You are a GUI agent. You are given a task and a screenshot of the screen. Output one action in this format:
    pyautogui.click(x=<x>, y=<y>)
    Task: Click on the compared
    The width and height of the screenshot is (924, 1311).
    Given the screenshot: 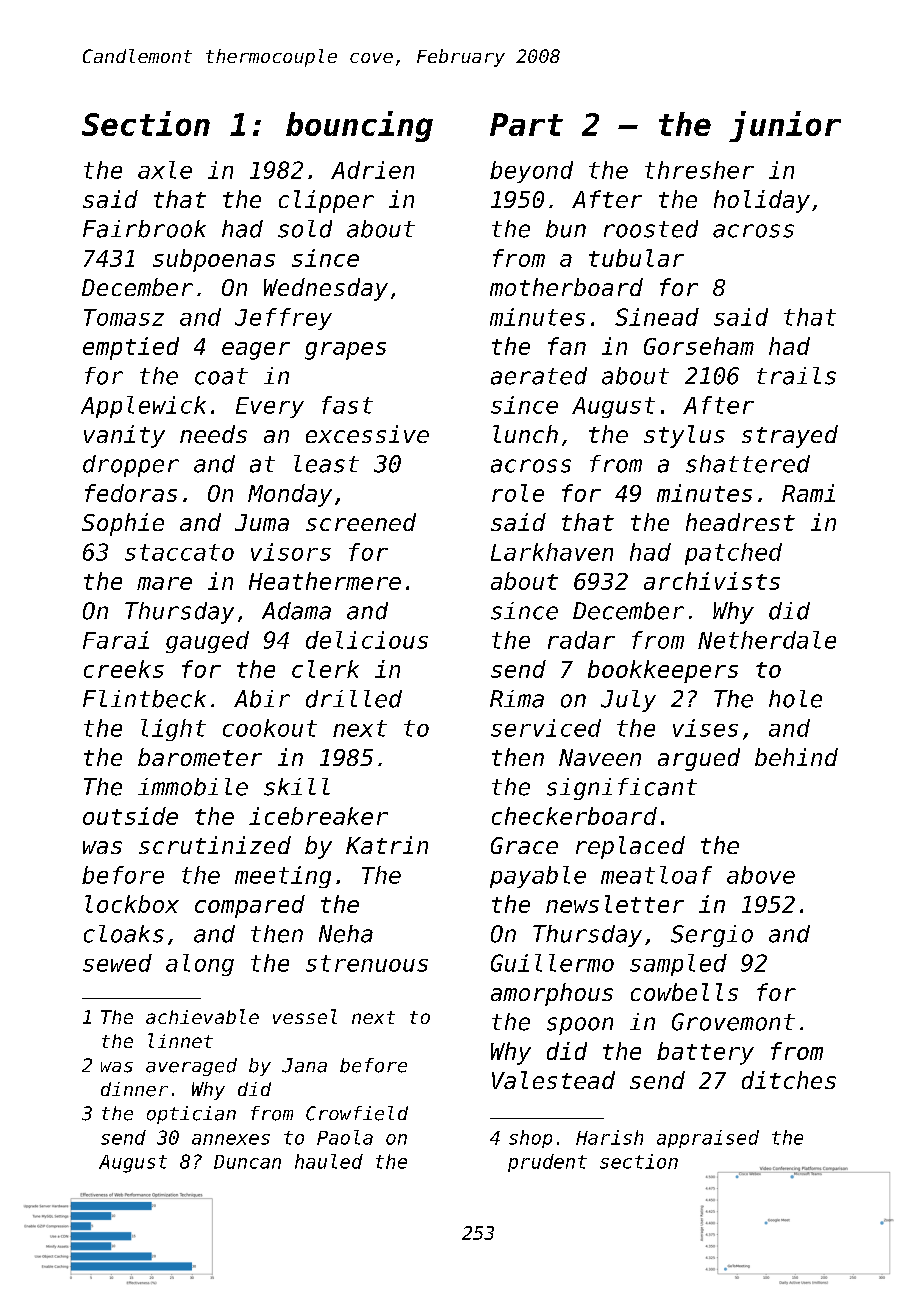 What is the action you would take?
    pyautogui.click(x=250, y=906)
